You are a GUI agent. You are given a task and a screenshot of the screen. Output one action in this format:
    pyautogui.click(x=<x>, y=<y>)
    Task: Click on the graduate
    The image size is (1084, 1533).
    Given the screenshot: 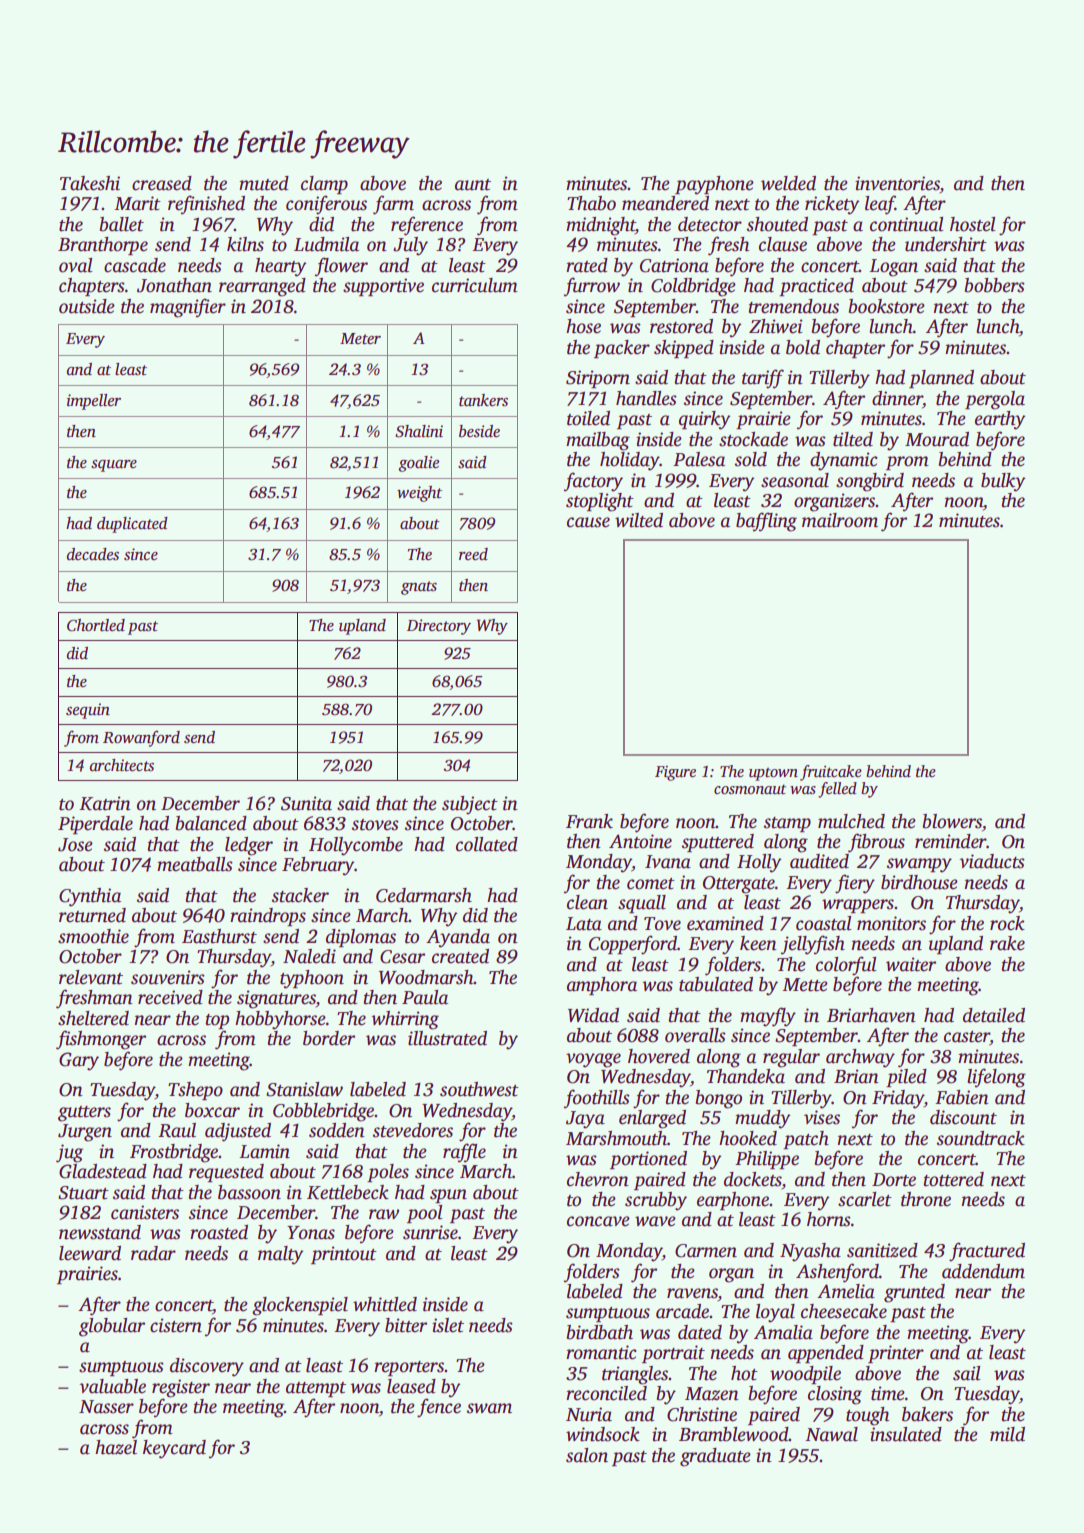 What is the action you would take?
    pyautogui.click(x=715, y=1457)
